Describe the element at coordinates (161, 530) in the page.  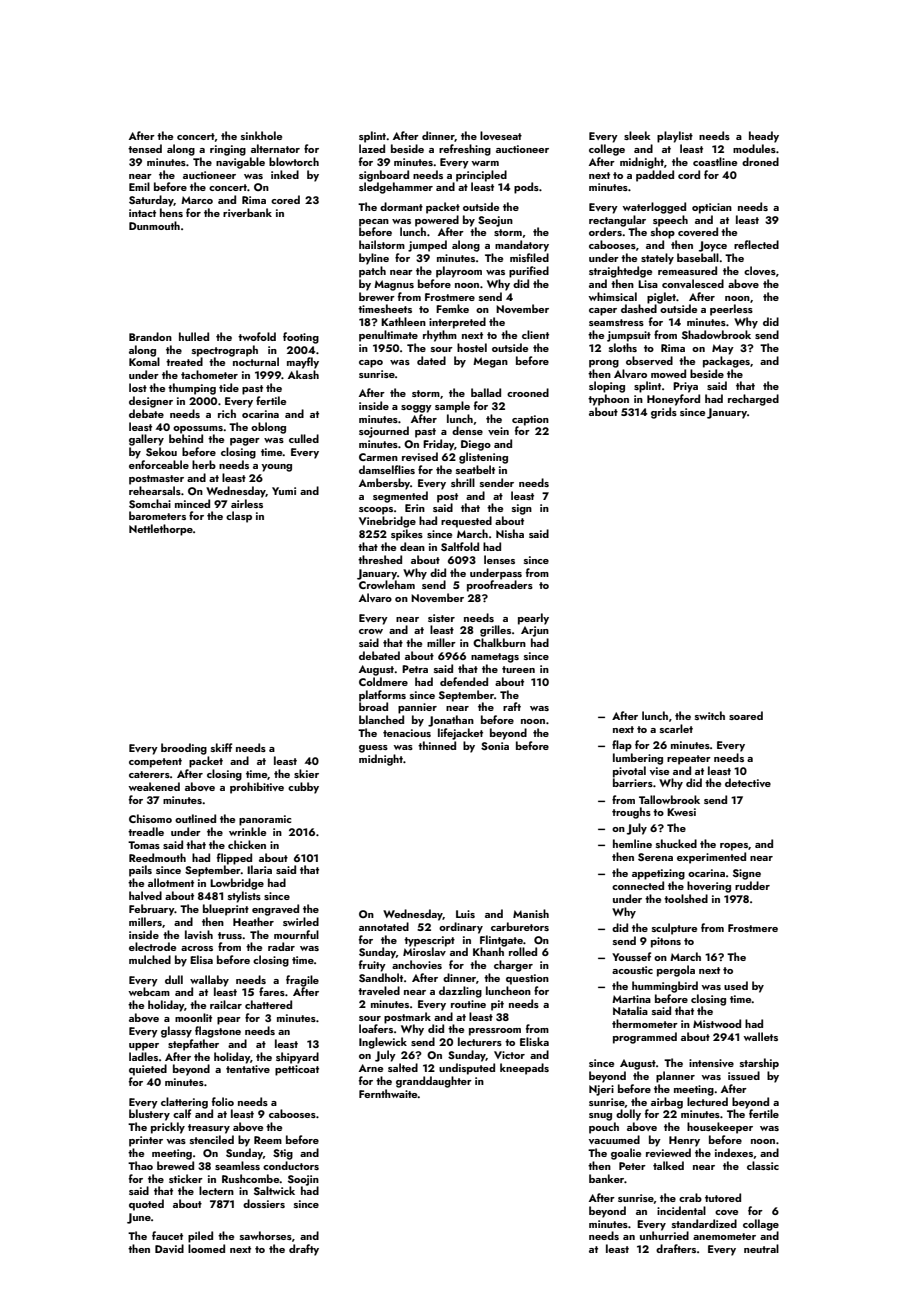
I see `Nettlethorpe` at that location.
